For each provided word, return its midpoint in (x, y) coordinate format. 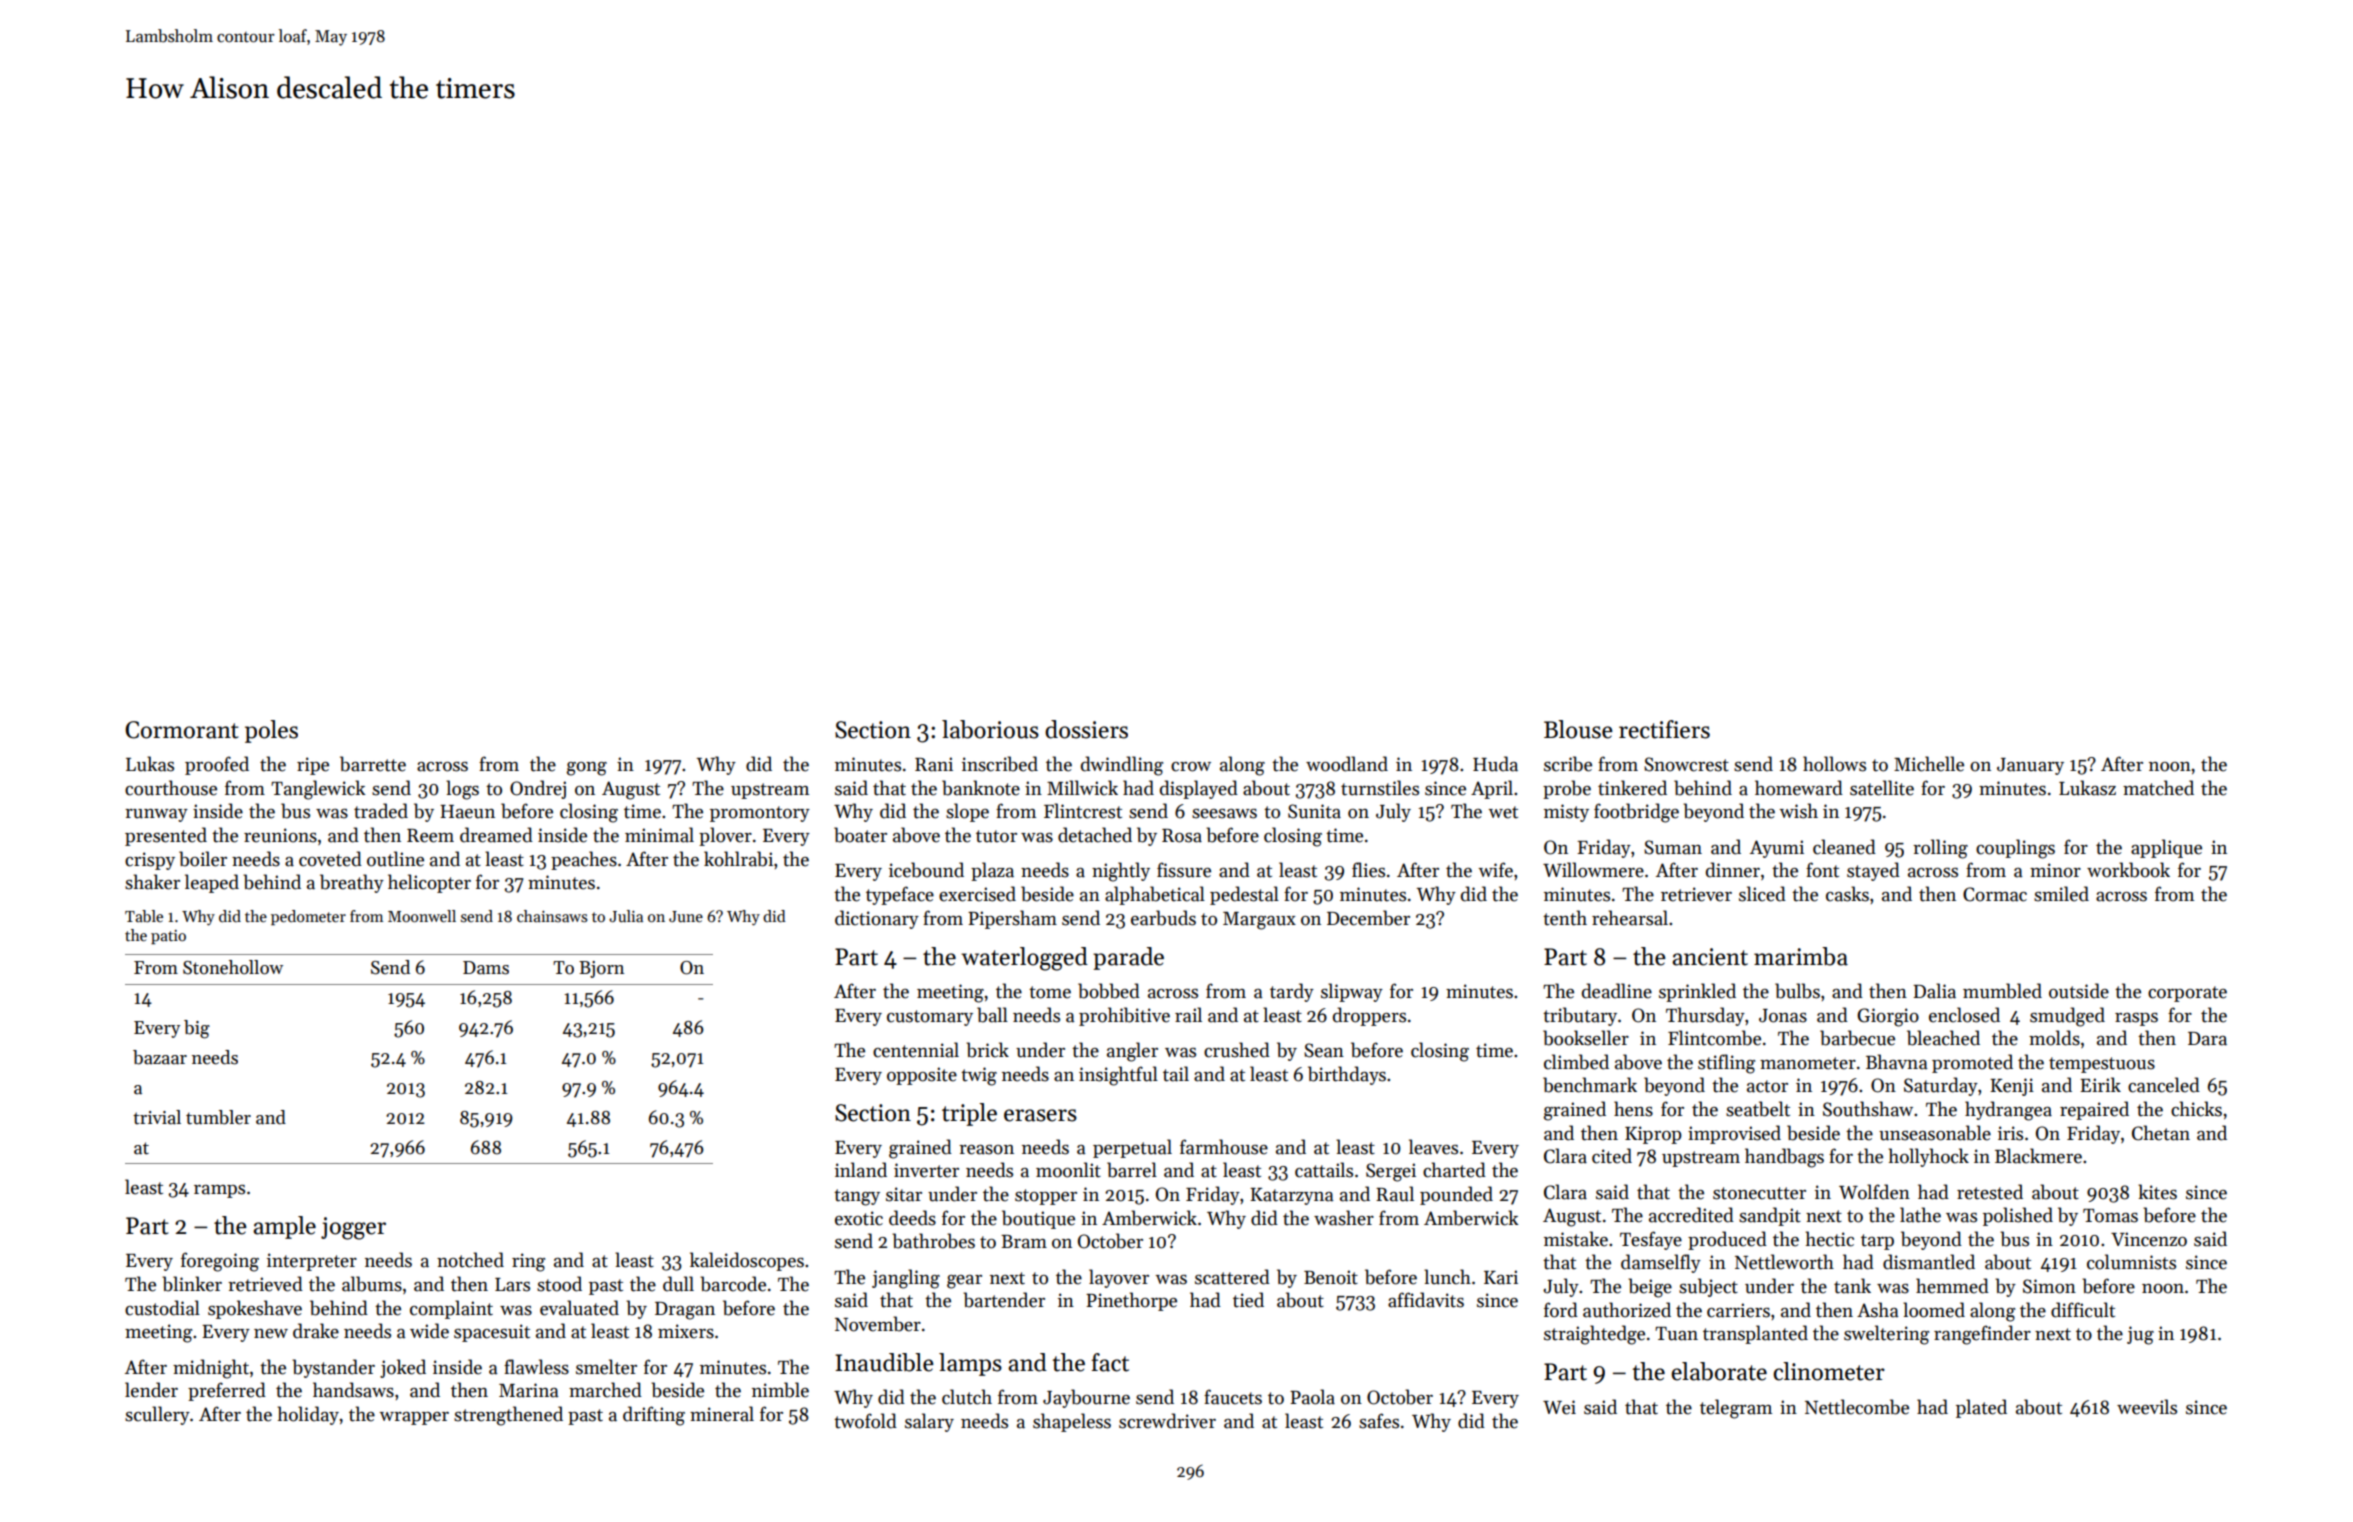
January (2030, 766)
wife (1495, 870)
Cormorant (182, 730)
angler (1132, 1052)
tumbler (218, 1117)
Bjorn (601, 969)
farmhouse (1224, 1147)
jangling (906, 1279)
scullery (157, 1415)
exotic (859, 1218)
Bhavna (1897, 1062)
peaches (584, 860)
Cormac (1995, 894)
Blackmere (2038, 1156)
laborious (990, 729)
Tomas (2110, 1216)
